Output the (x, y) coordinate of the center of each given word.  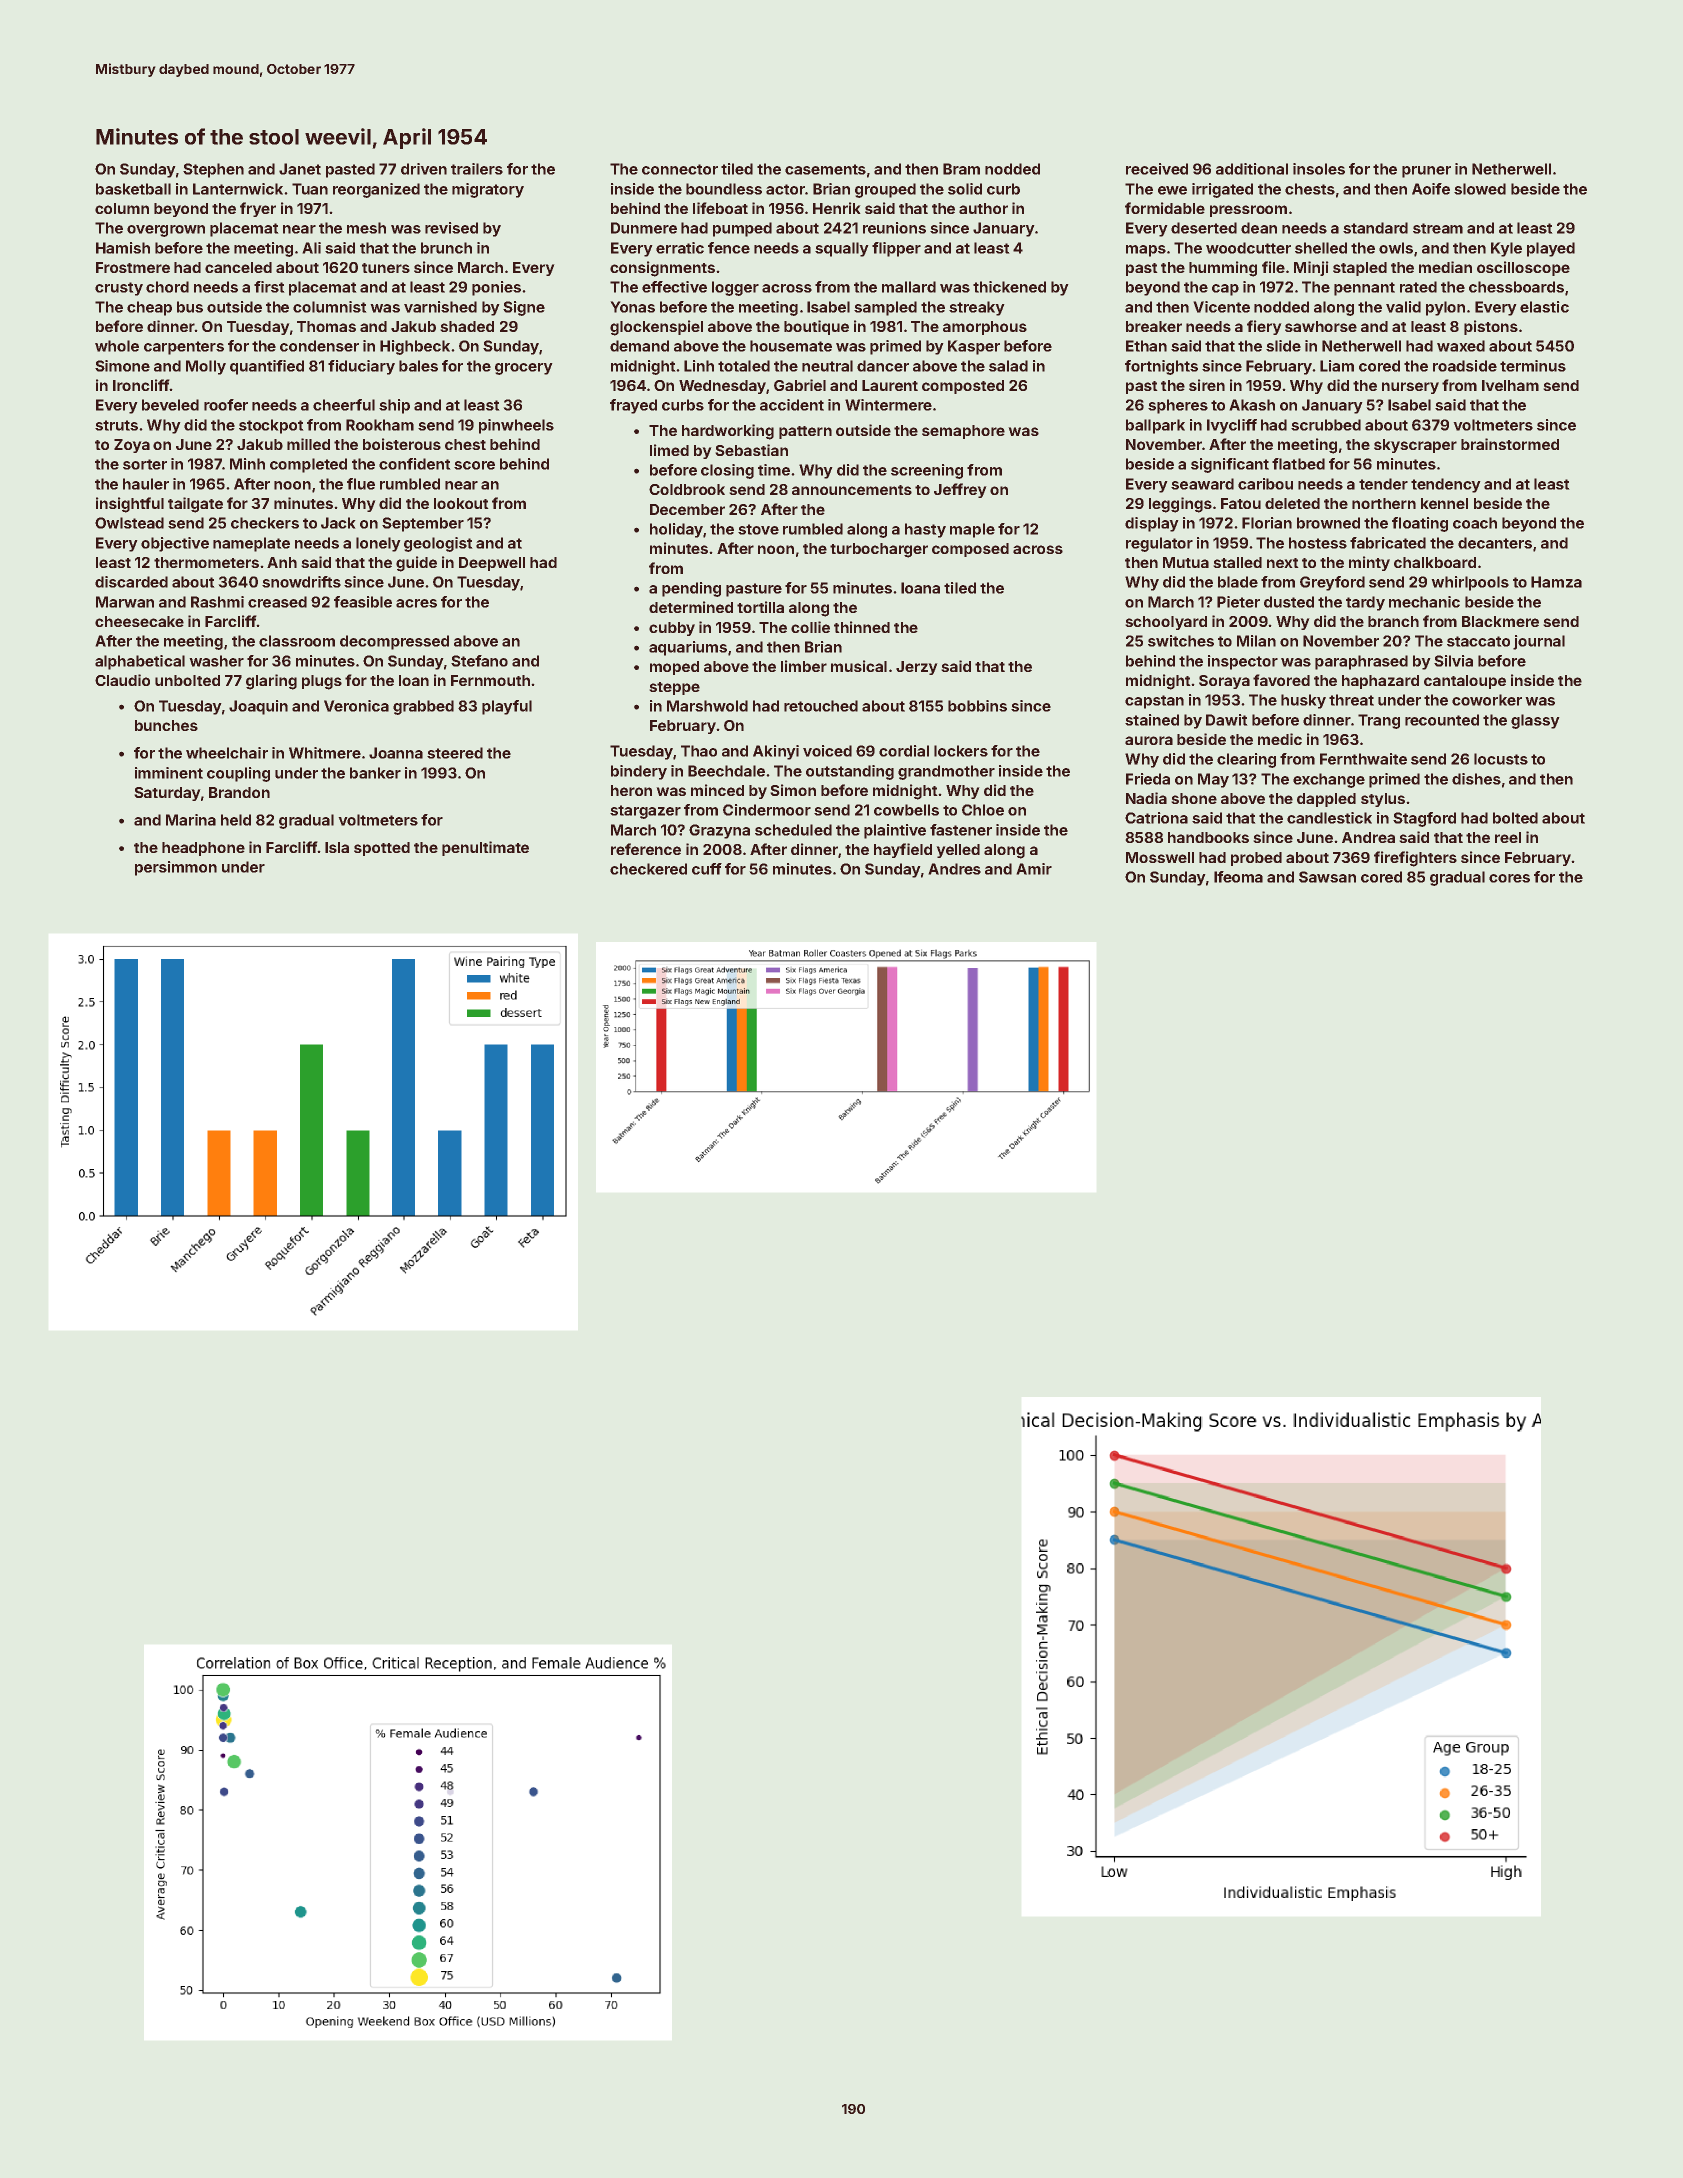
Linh (699, 366)
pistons (1491, 327)
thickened (1009, 287)
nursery (1410, 388)
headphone (203, 849)
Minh (247, 464)
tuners (386, 268)
